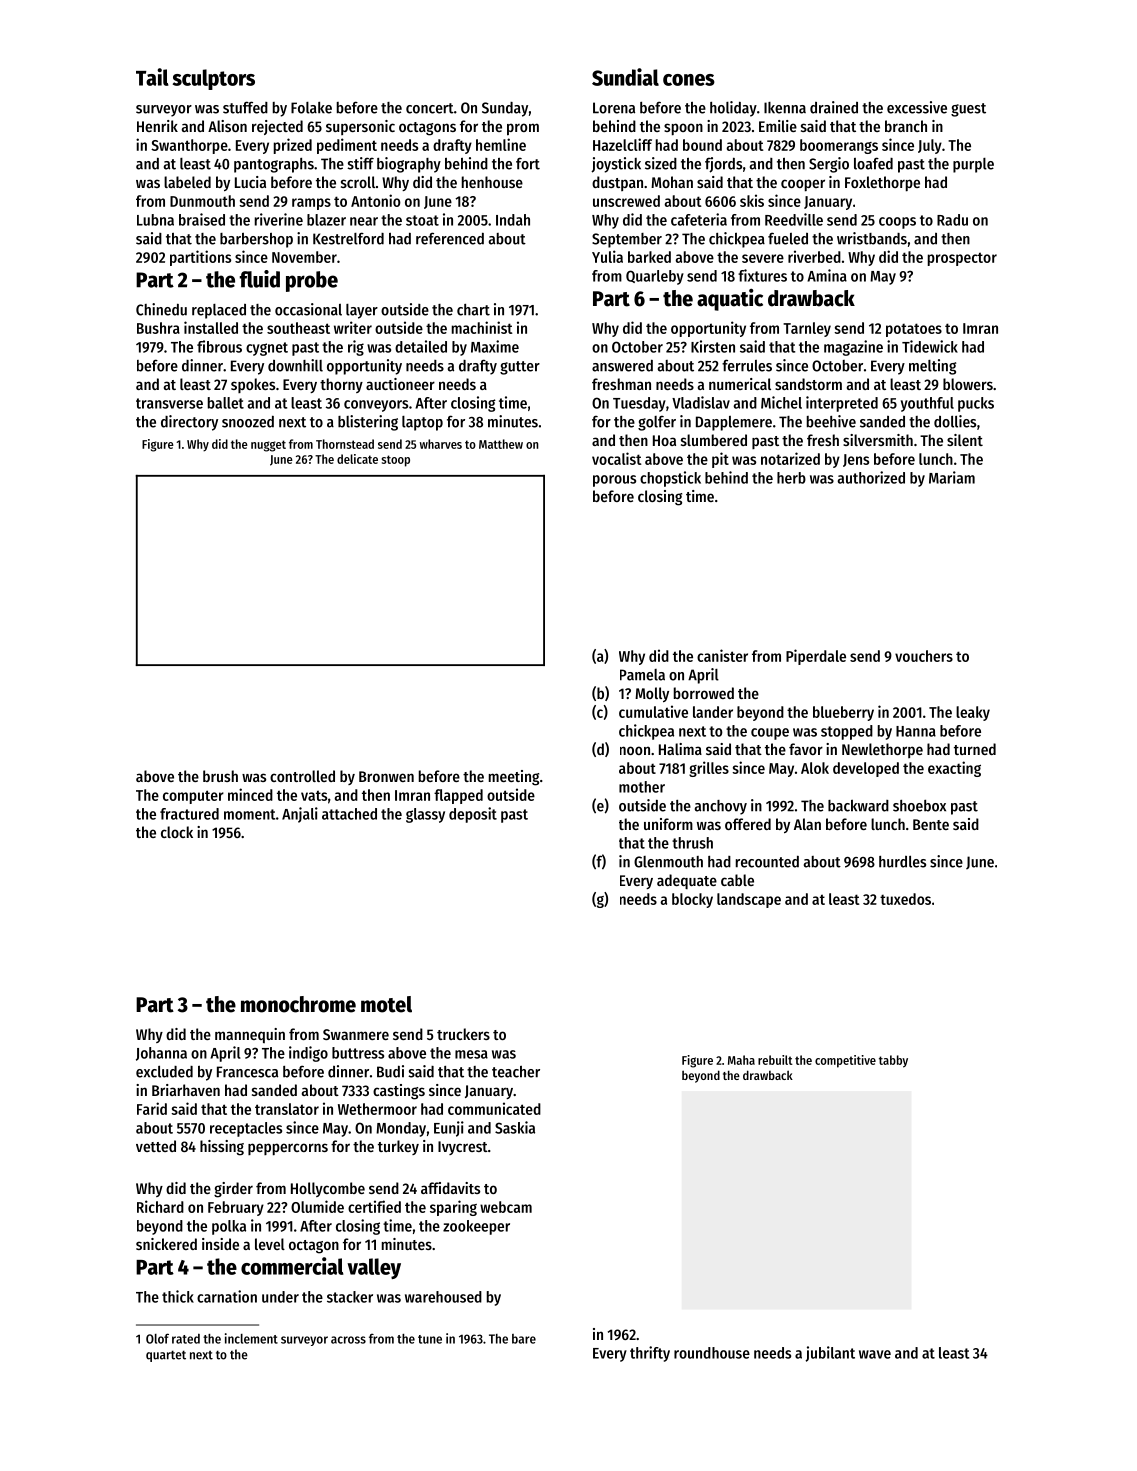  Describe the element at coordinates (229, 1227) in the screenshot. I see `polka` at that location.
